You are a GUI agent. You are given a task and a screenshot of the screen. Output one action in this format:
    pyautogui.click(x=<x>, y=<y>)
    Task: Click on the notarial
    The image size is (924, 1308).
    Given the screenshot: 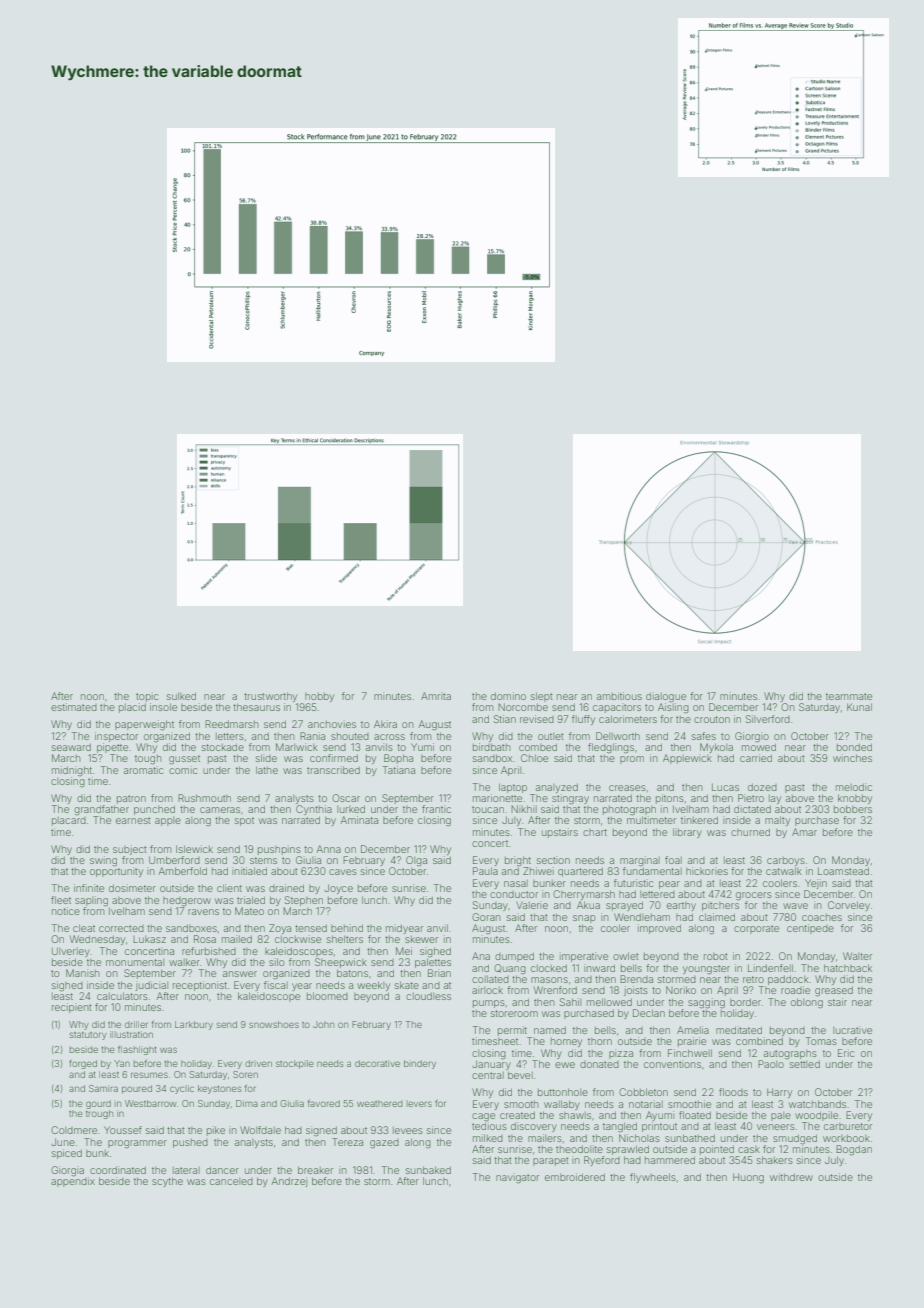 What is the action you would take?
    pyautogui.click(x=646, y=1104)
